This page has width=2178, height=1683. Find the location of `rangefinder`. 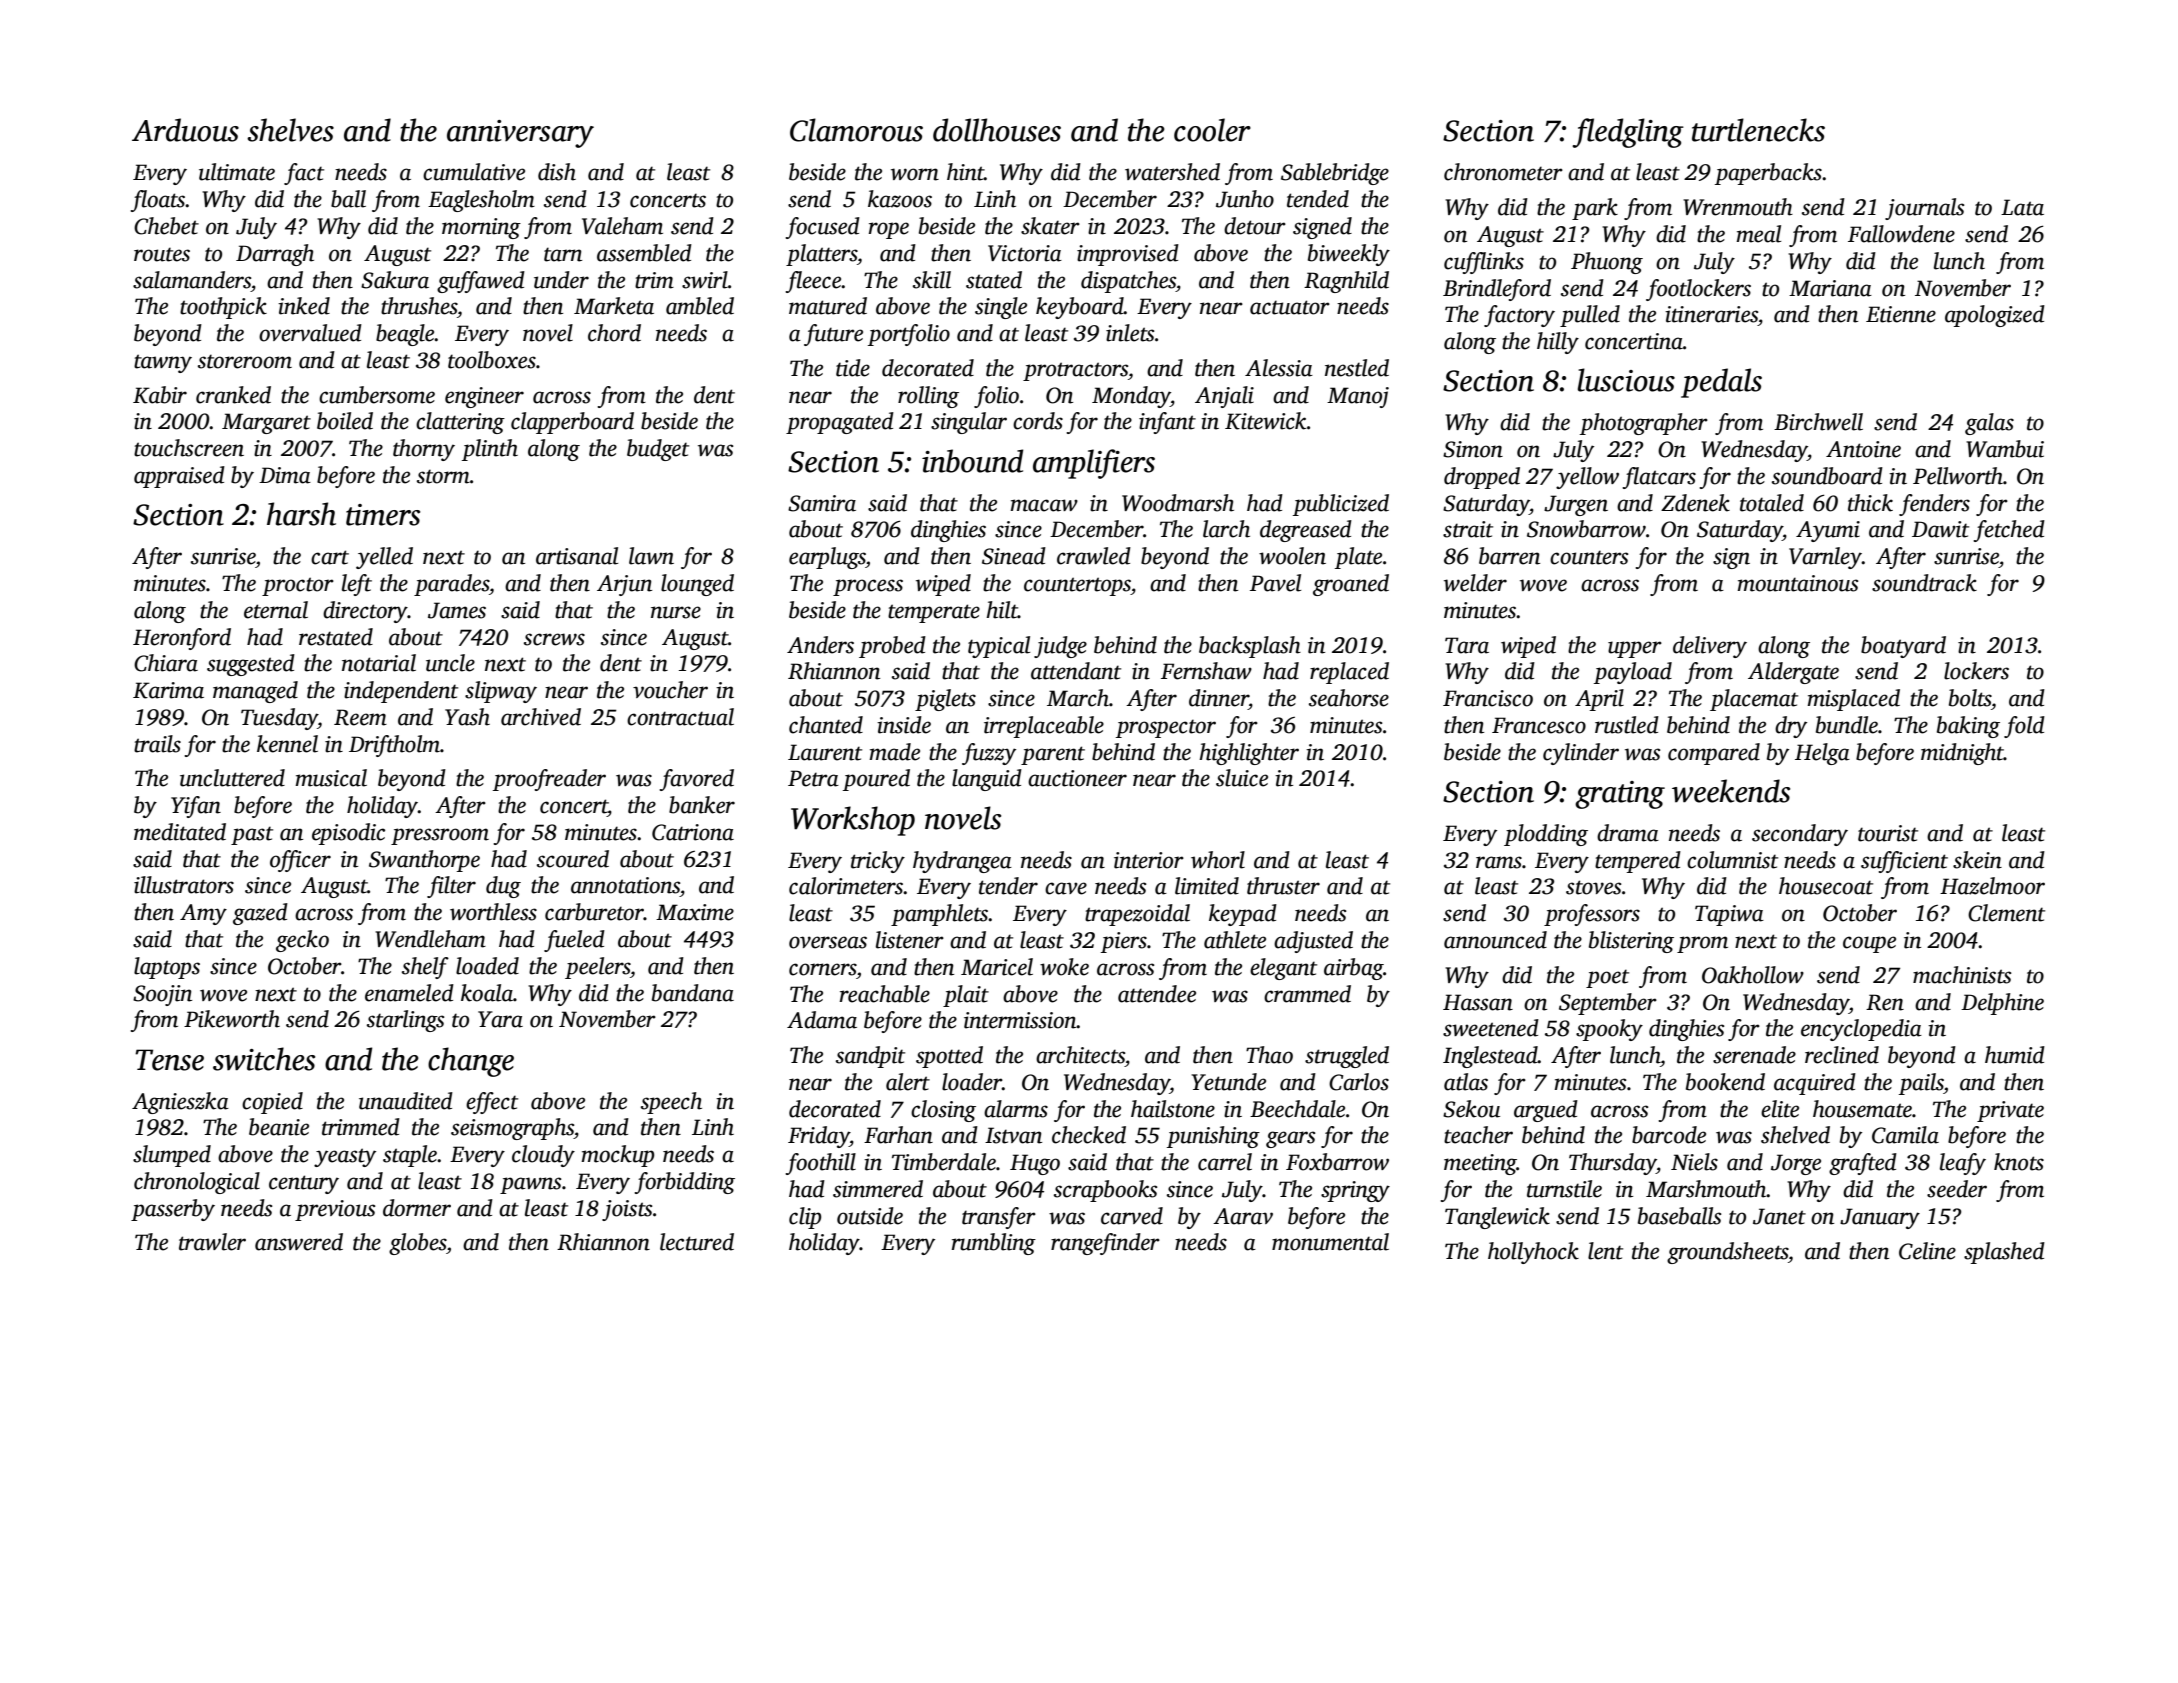

rangefinder is located at coordinates (1105, 1244).
